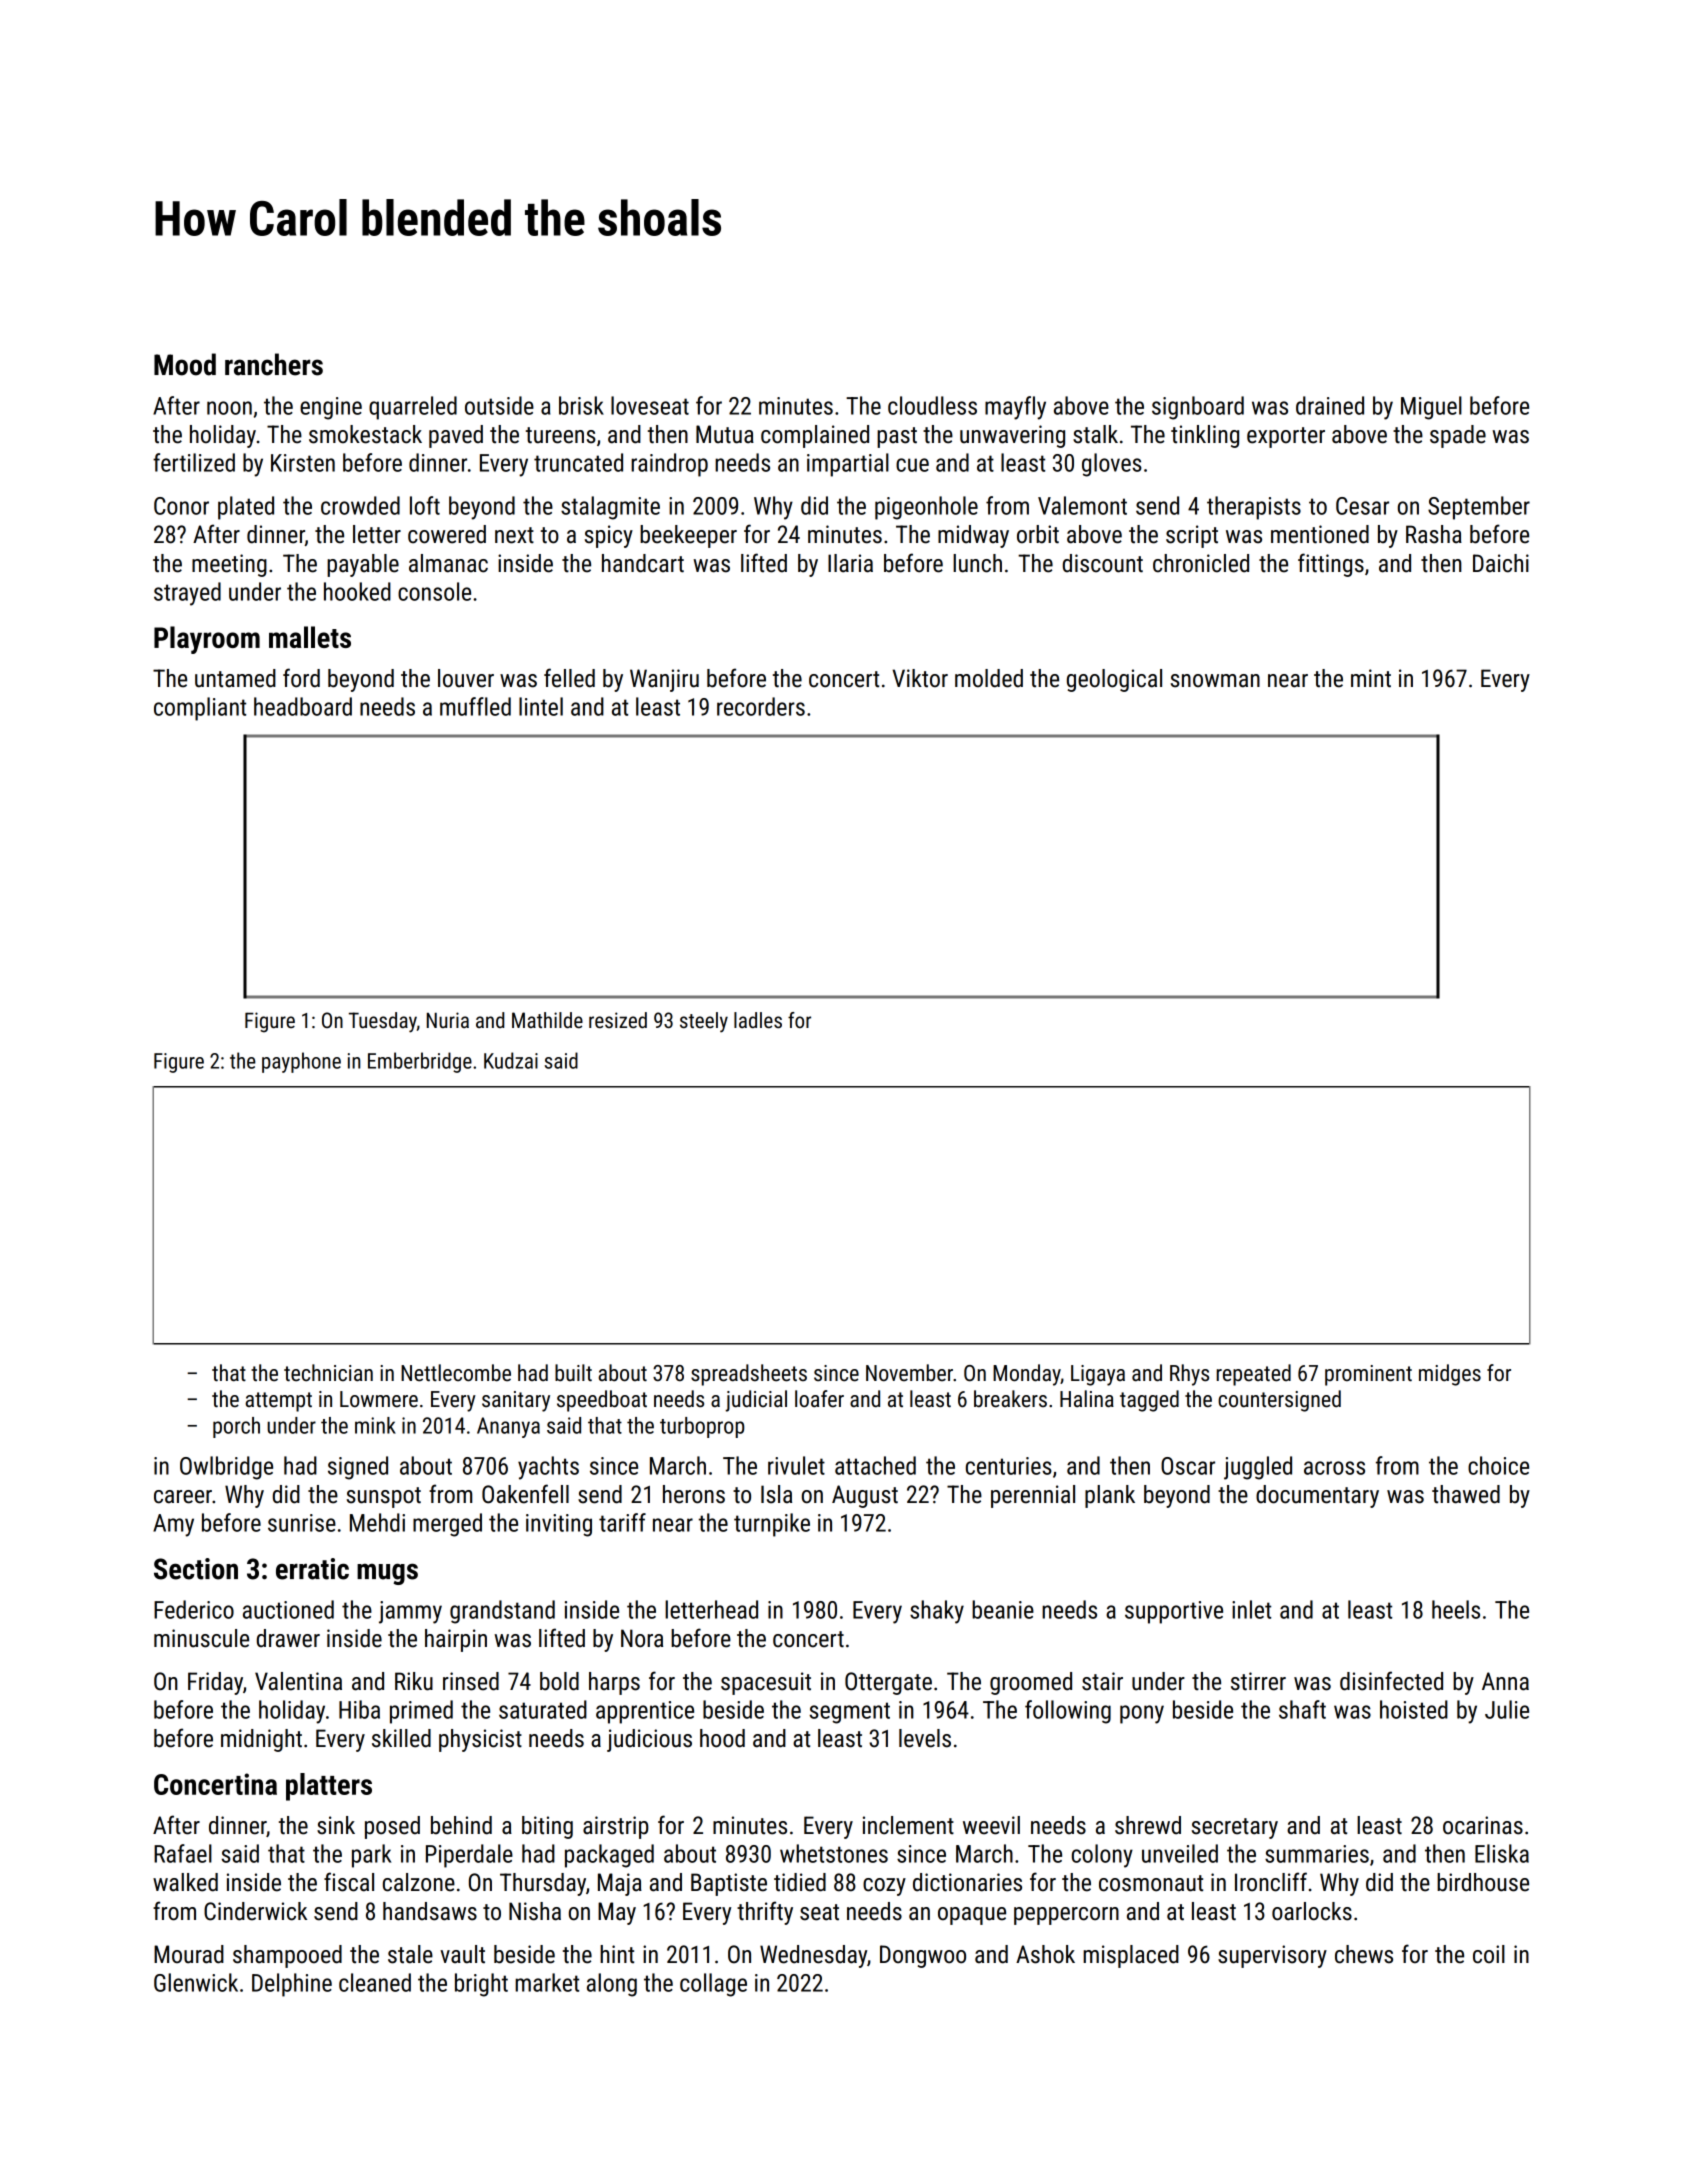 Image resolution: width=1683 pixels, height=2178 pixels. What do you see at coordinates (848, 465) in the image?
I see `impartial` at bounding box center [848, 465].
